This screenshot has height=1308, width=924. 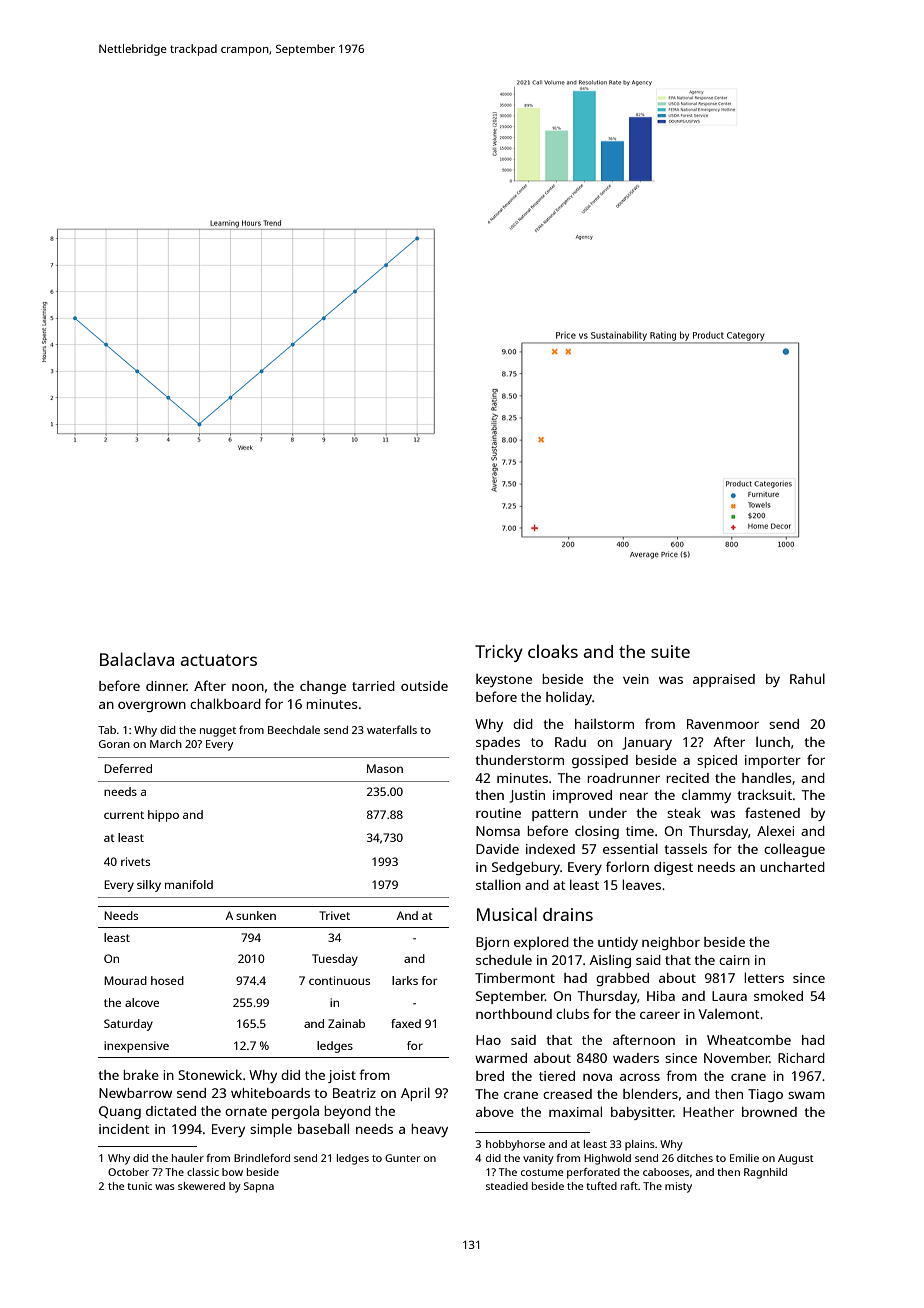 I want to click on tracksuit, so click(x=764, y=794).
